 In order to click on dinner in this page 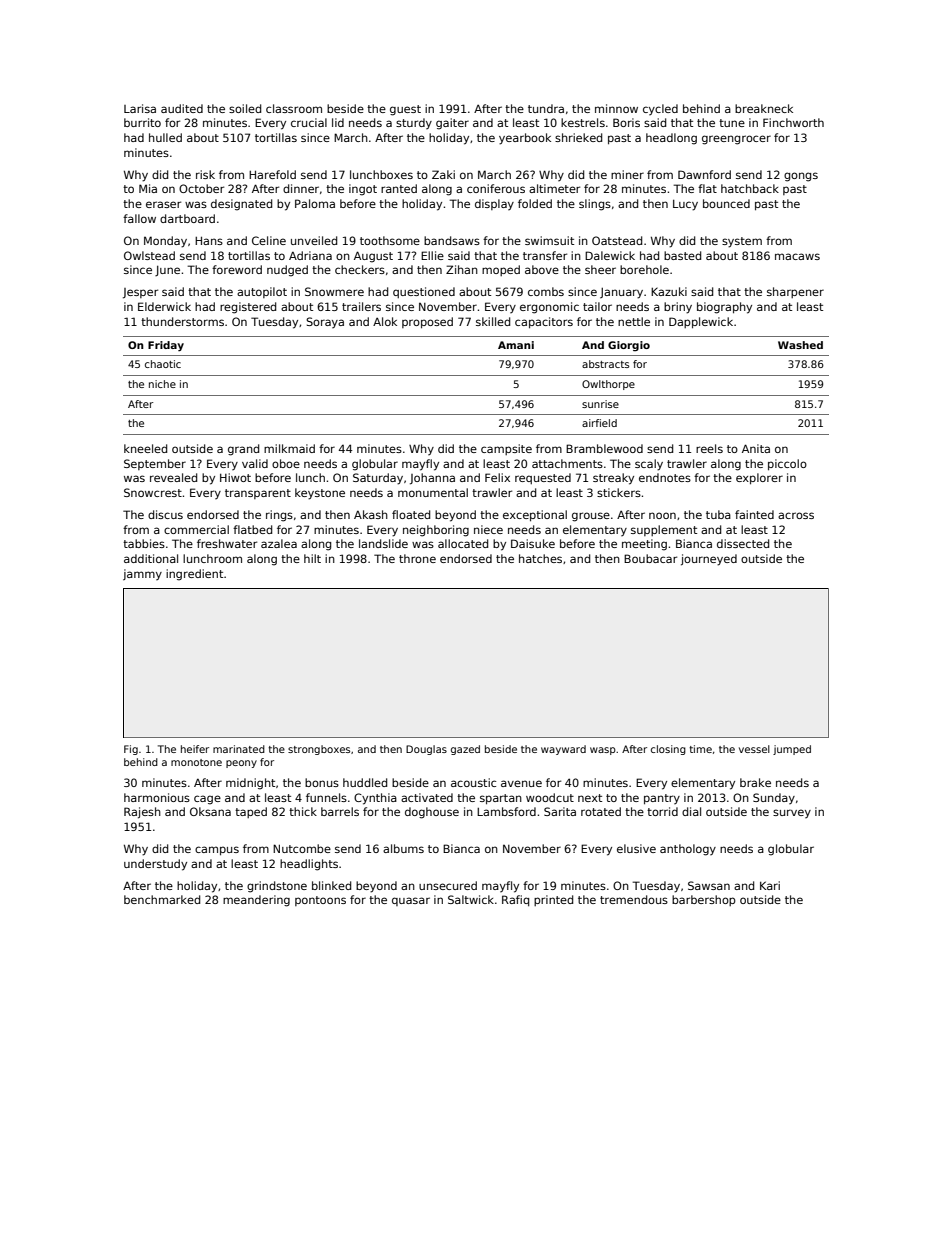, I will do `click(301, 188)`.
